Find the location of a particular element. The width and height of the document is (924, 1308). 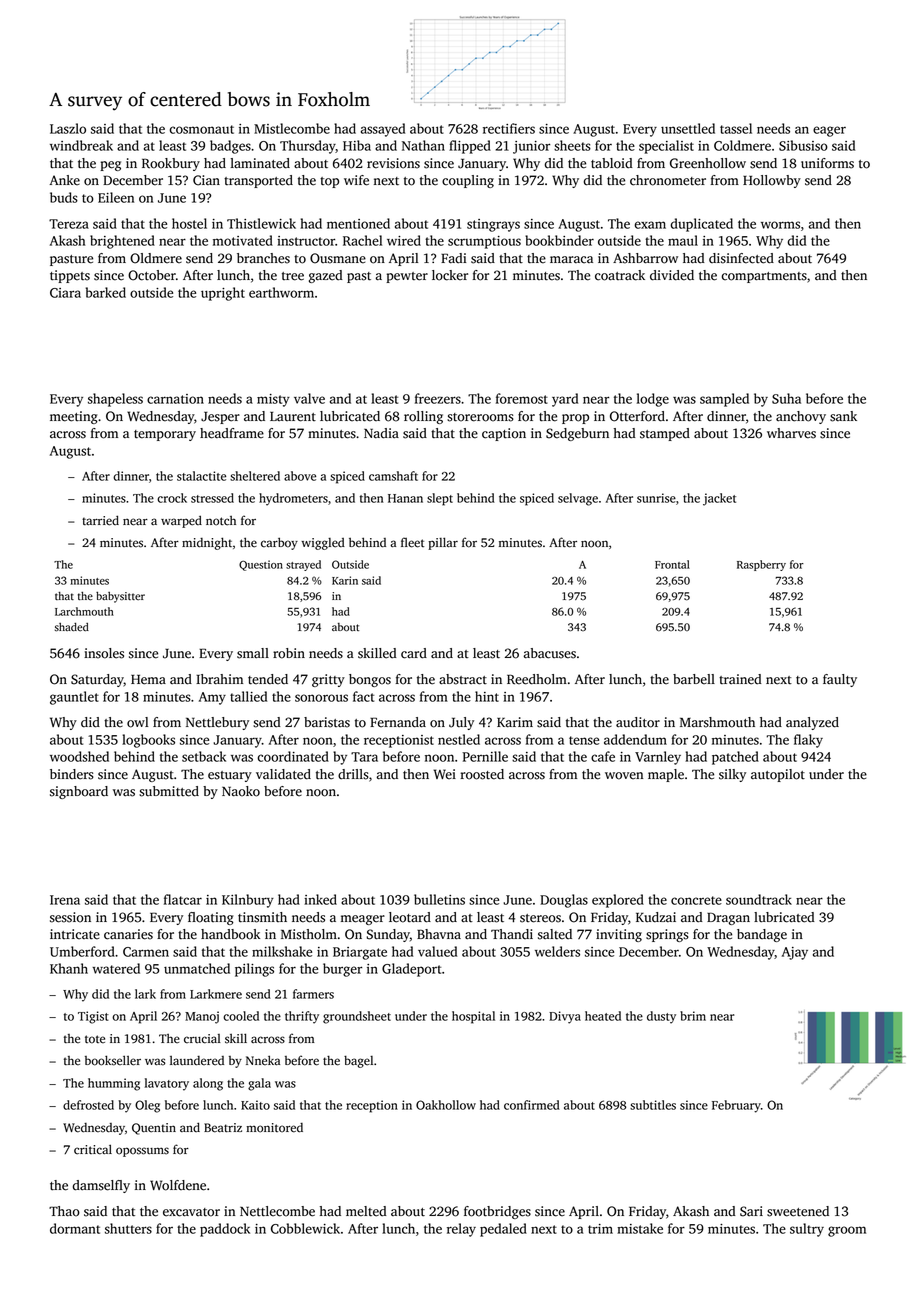

wiggled is located at coordinates (323, 544).
